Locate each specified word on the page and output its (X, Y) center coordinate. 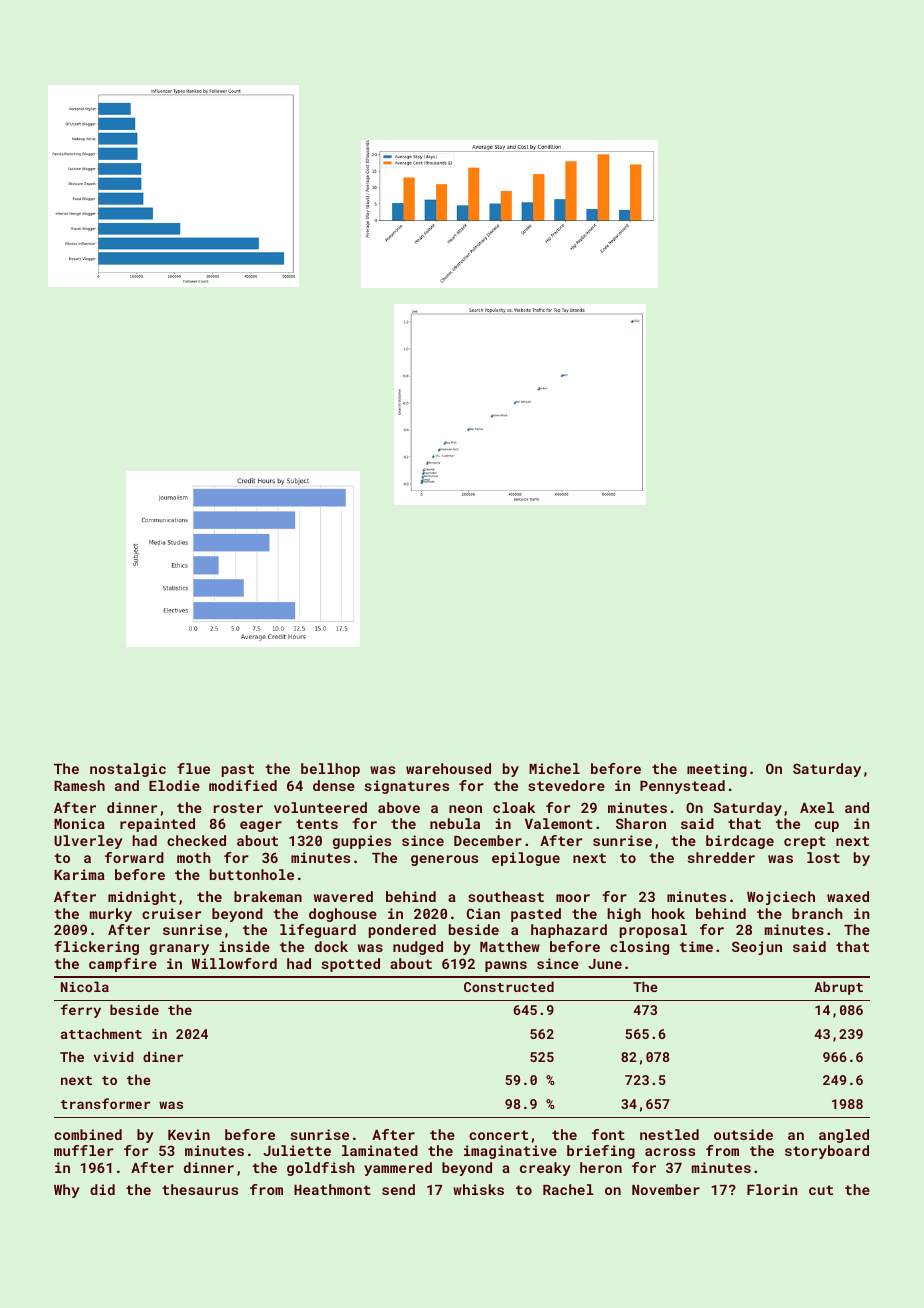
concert (498, 1135)
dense (334, 785)
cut (821, 1190)
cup (827, 826)
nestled (669, 1134)
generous (444, 860)
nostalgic (128, 770)
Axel (817, 807)
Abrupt (838, 988)
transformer (105, 1103)
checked (196, 840)
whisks (478, 1189)
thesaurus (200, 1189)
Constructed (509, 986)
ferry (81, 1011)
